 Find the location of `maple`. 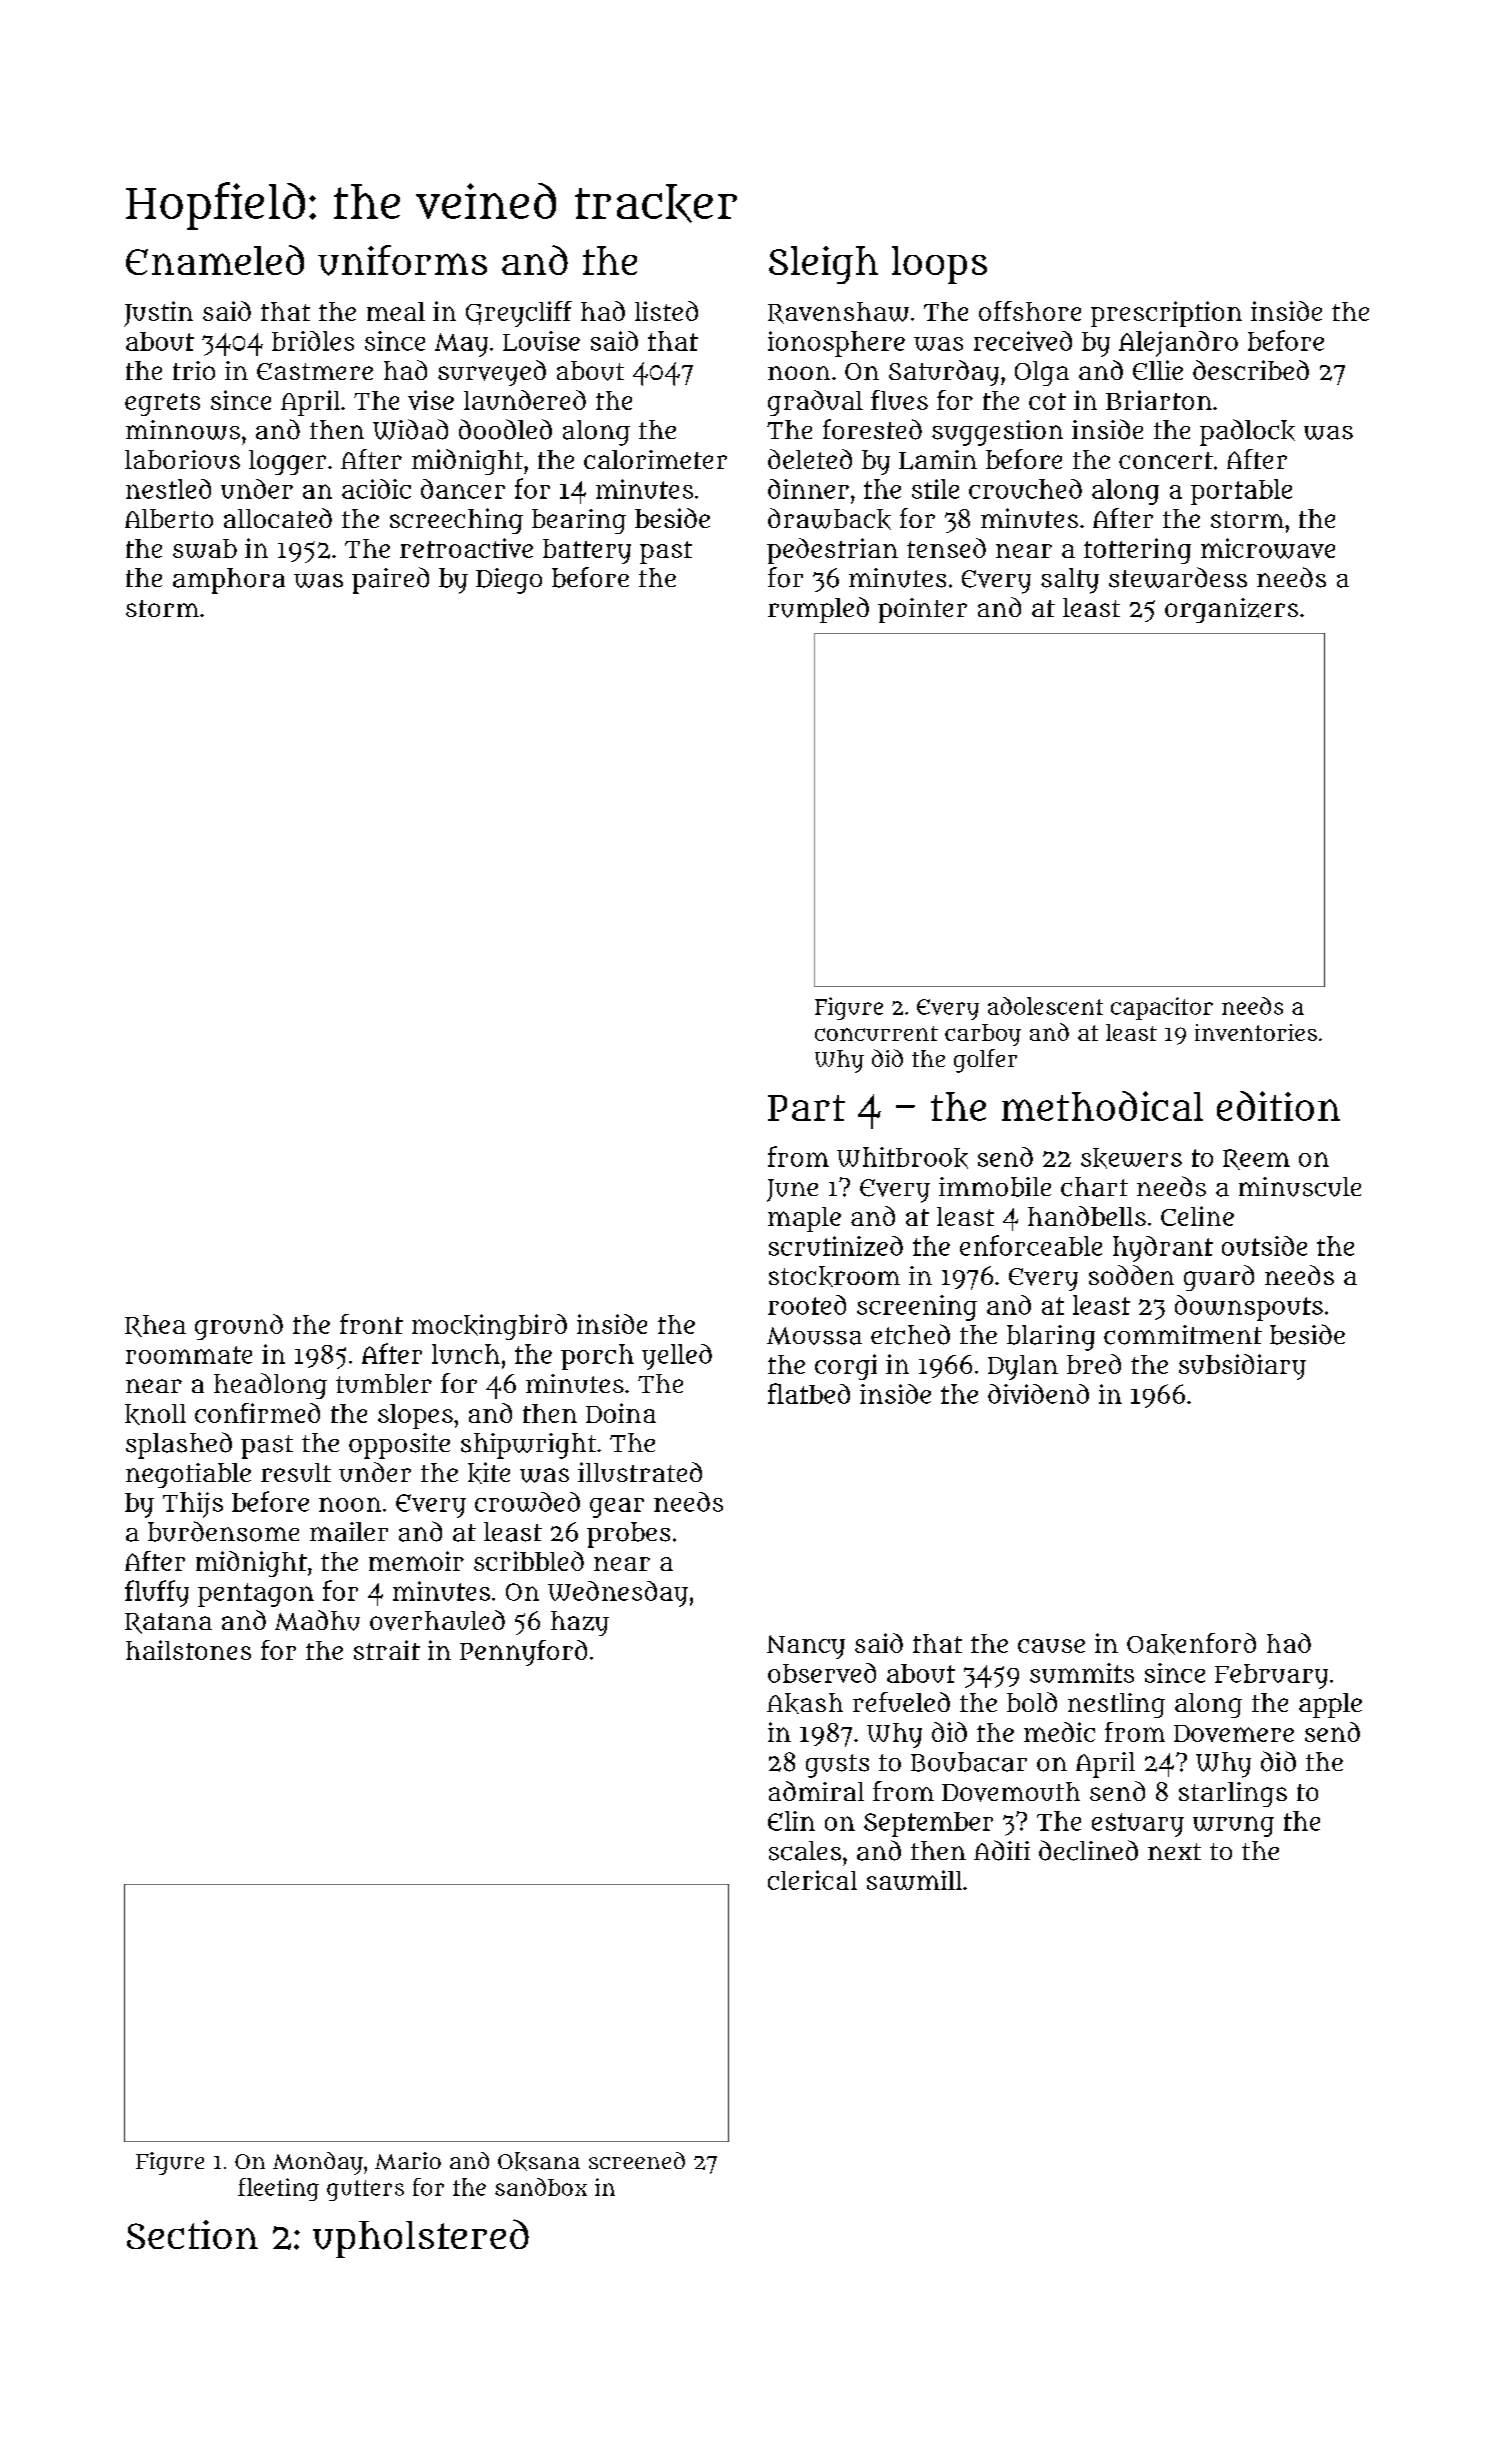

maple is located at coordinates (804, 1219).
